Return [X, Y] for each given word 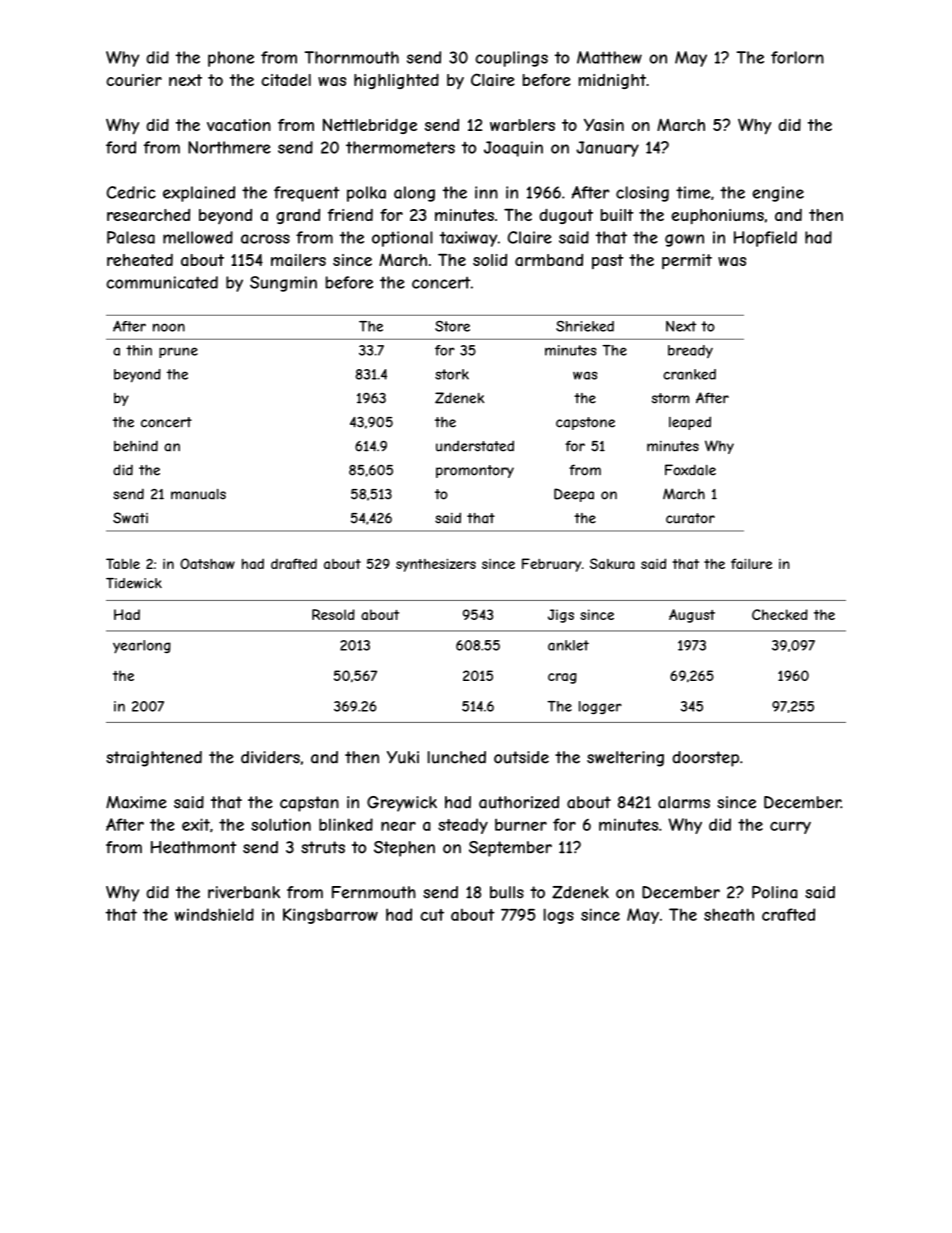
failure [751, 563]
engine [778, 194]
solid [490, 260]
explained [199, 194]
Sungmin [283, 284]
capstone [585, 423]
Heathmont [193, 847]
